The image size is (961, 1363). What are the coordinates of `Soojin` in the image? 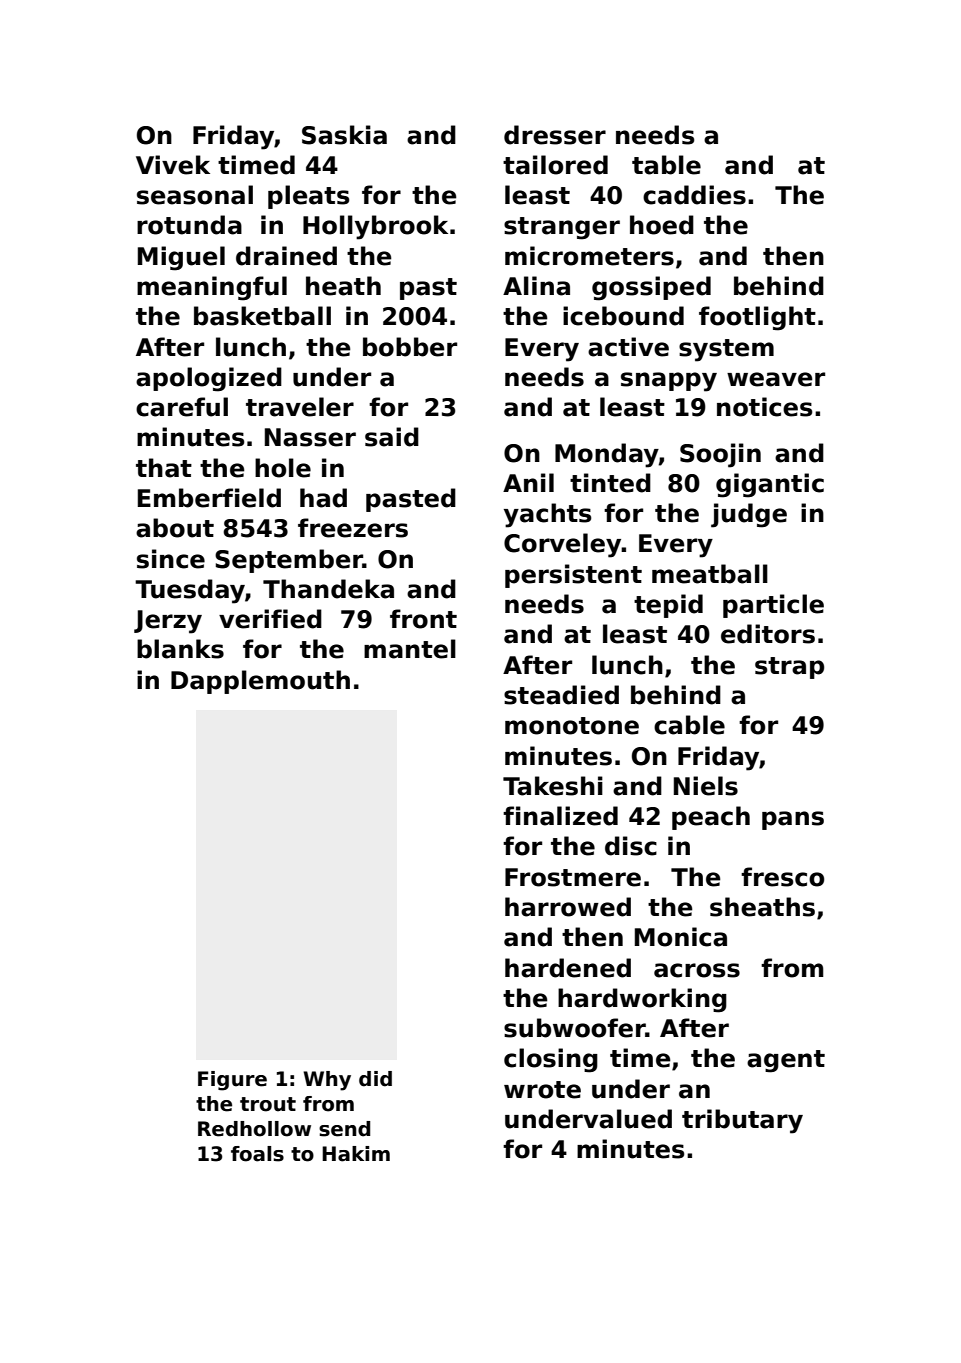 It's located at (720, 455).
